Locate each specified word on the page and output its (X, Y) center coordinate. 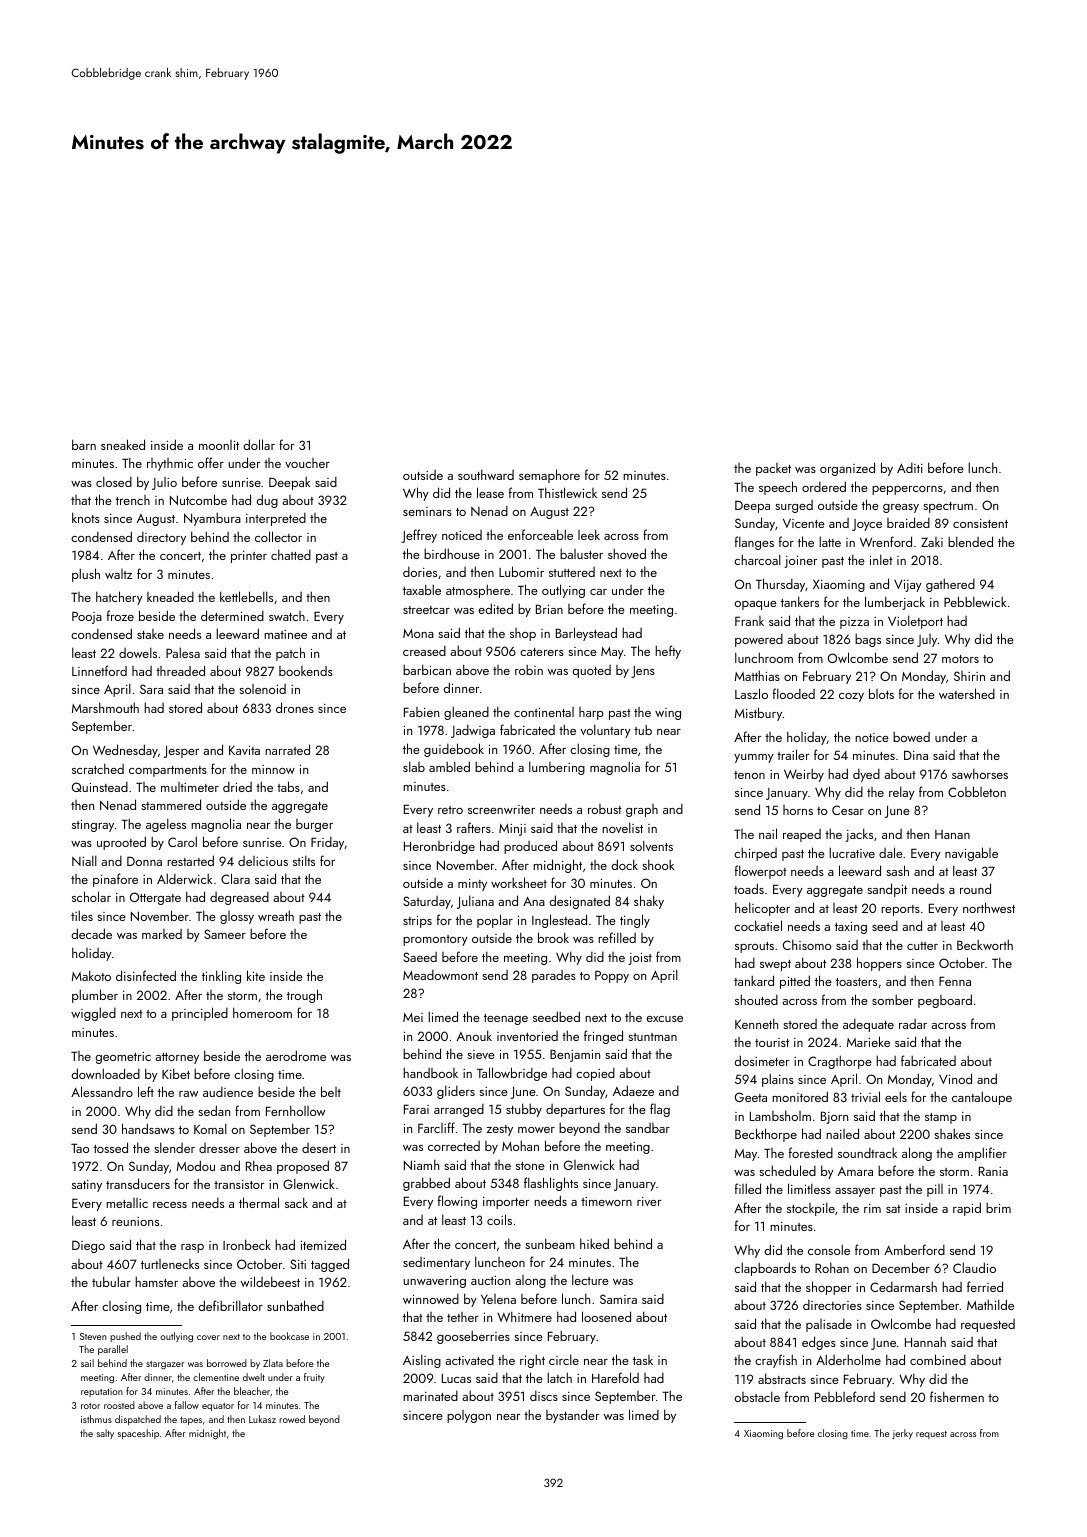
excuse (665, 1019)
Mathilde (990, 1304)
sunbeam (550, 1243)
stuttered (572, 572)
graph (642, 810)
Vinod (955, 1078)
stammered (171, 804)
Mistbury (758, 714)
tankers (800, 601)
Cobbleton (977, 791)
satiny (87, 1186)
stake (150, 634)
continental (544, 712)
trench (133, 500)
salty (105, 1434)
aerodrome (296, 1055)
